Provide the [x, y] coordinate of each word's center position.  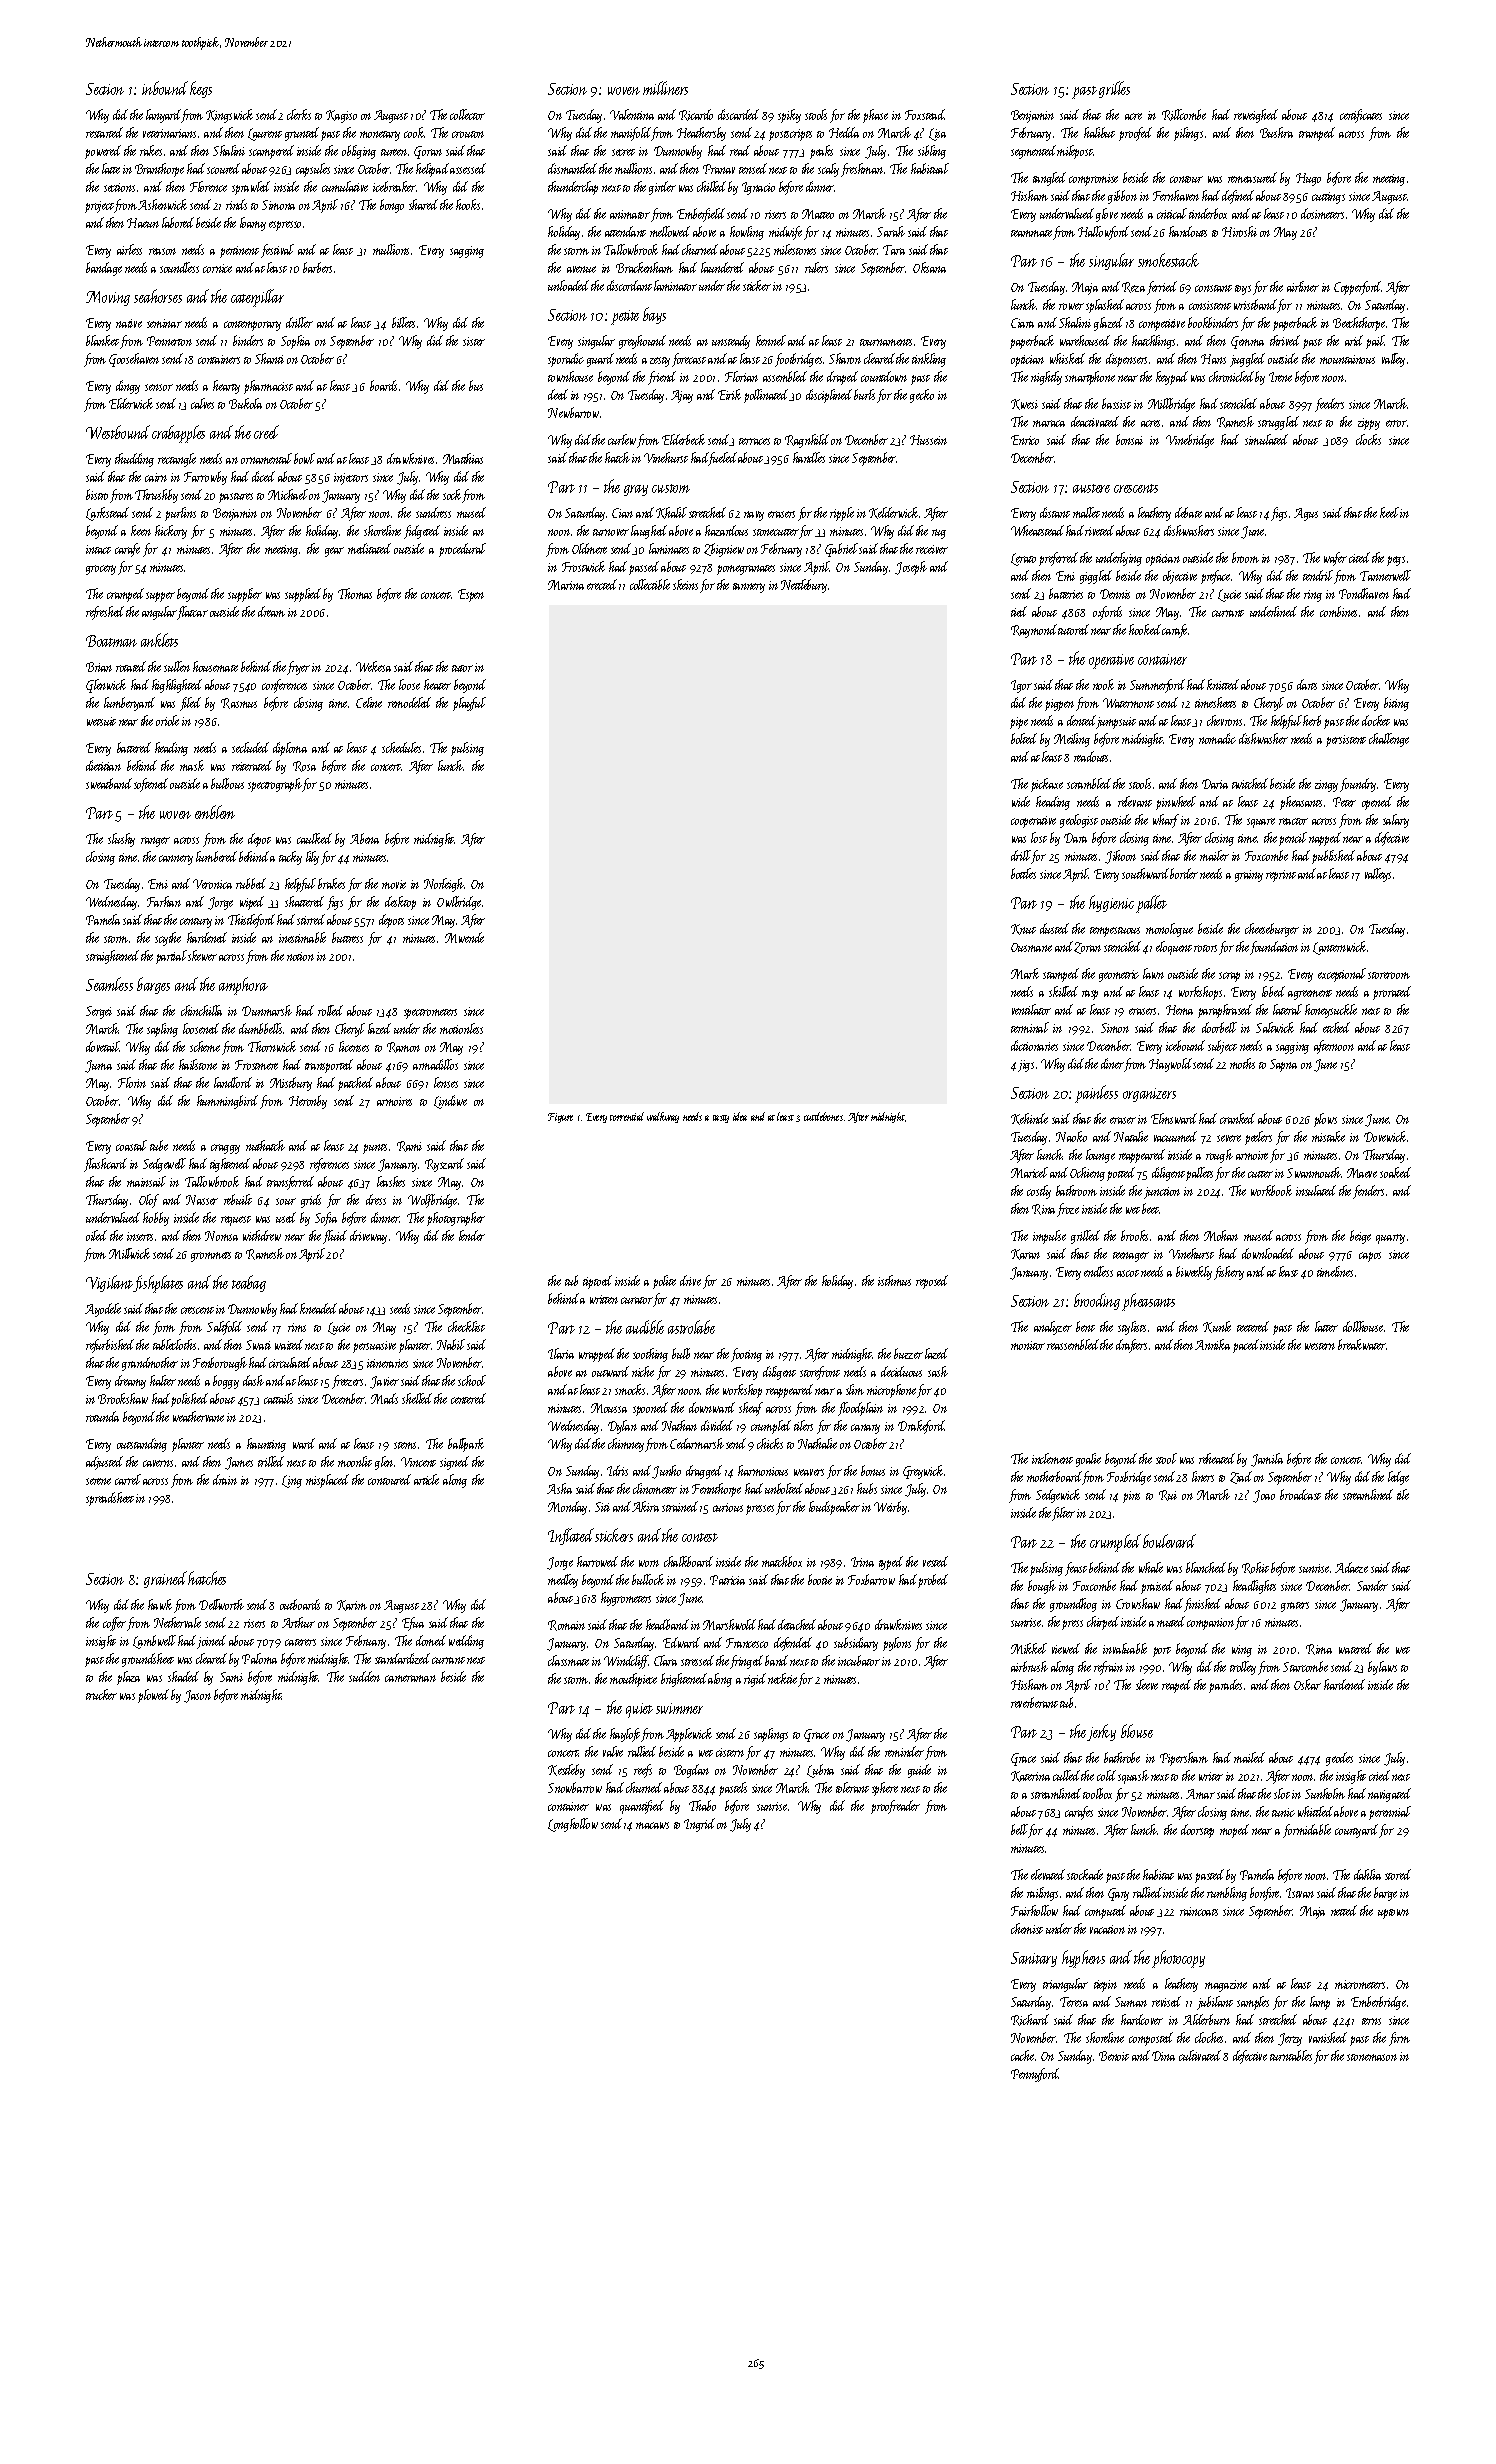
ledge [1398, 1478]
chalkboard [688, 1561]
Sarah [891, 231]
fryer [298, 668]
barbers [317, 267]
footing [746, 1355]
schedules [401, 747]
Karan [1025, 1254]
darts [1307, 684]
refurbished [110, 1346]
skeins [685, 584]
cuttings [1328, 198]
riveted [1099, 530]
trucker [101, 1694]
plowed [153, 1696]
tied [1019, 611]
